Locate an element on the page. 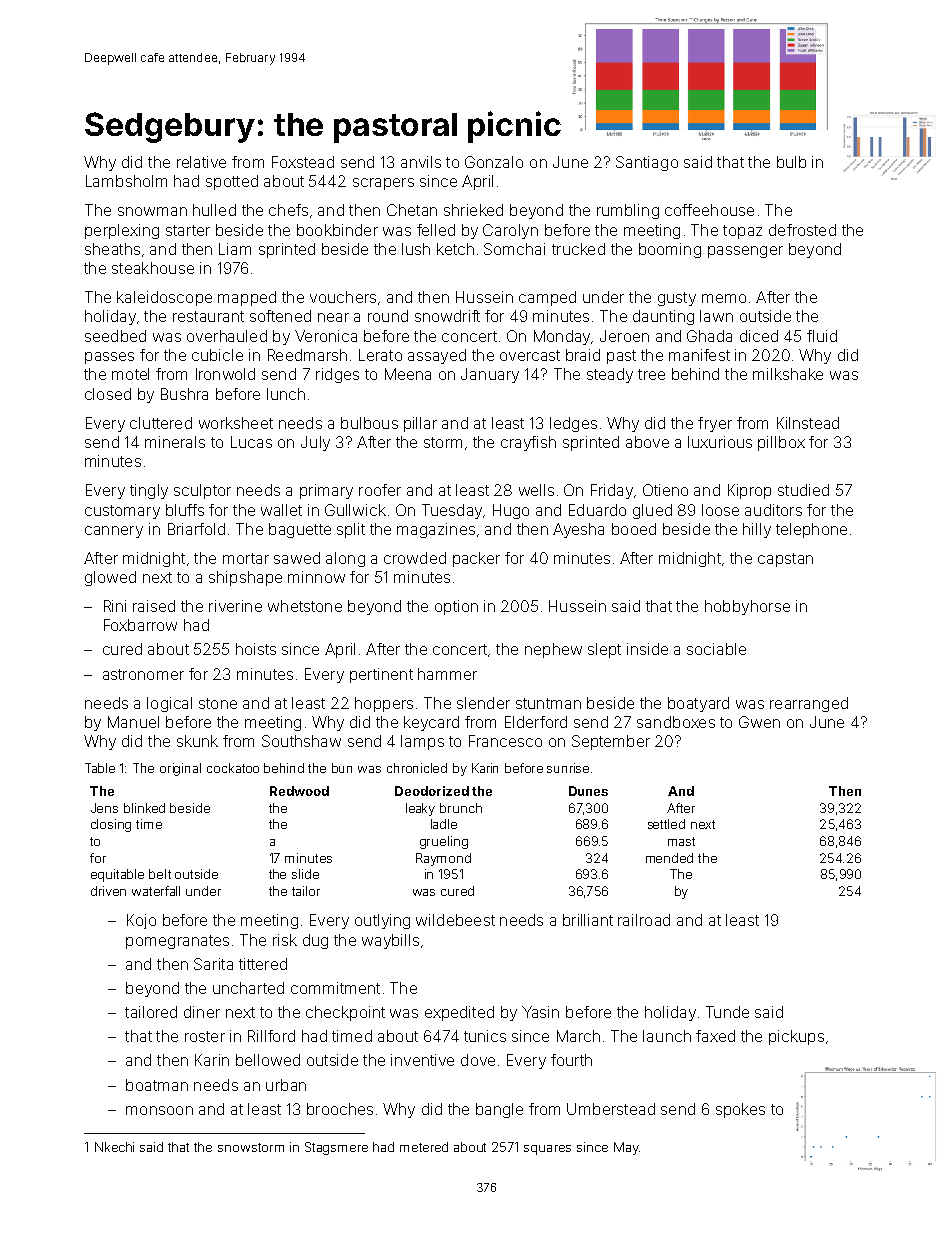  astronomer is located at coordinates (143, 674).
